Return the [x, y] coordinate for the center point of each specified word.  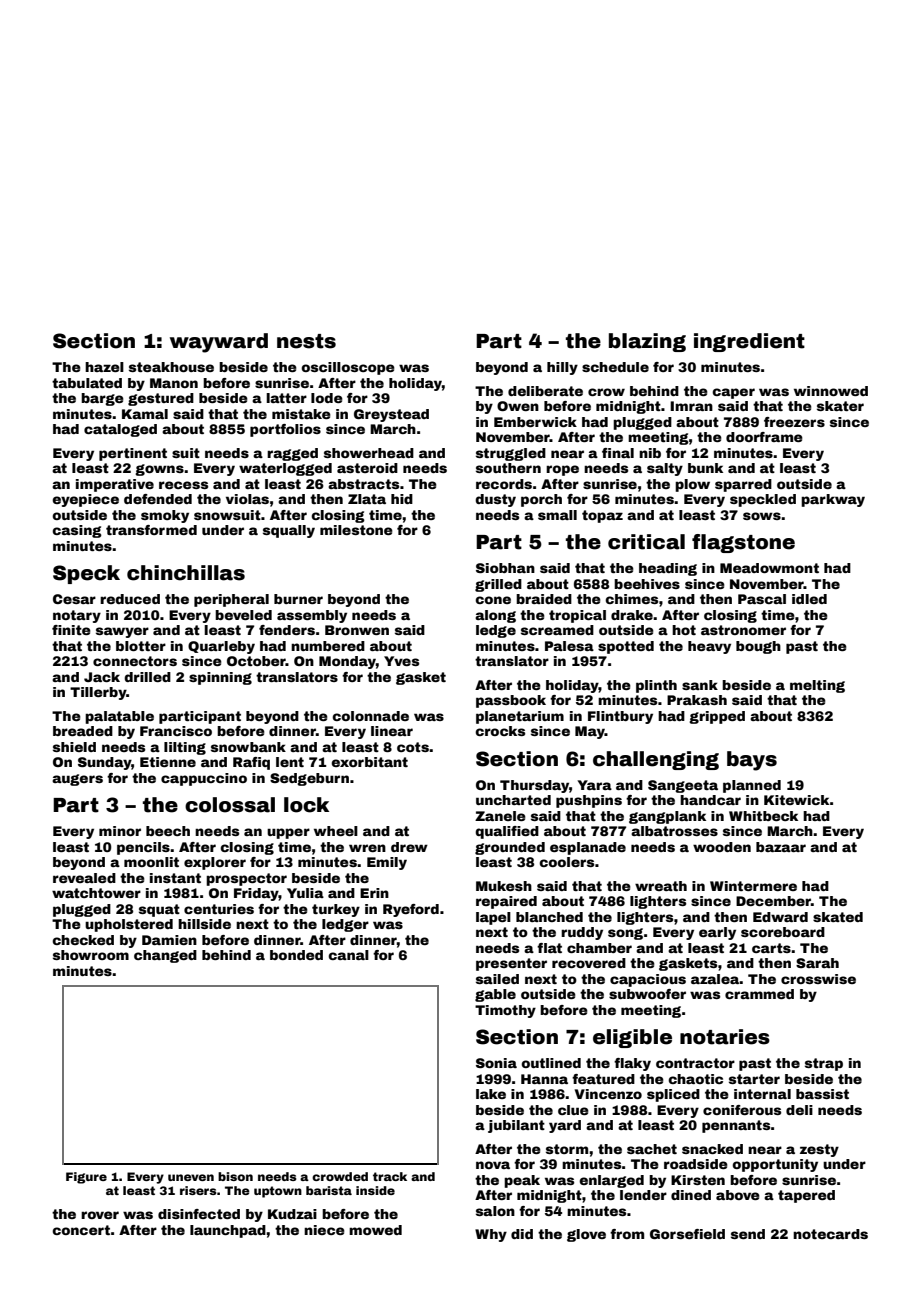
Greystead [391, 415]
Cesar [74, 599]
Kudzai [292, 1214]
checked [83, 940]
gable [495, 995]
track [390, 1176]
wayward [219, 343]
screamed [557, 630]
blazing [647, 342]
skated [838, 917]
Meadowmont [769, 568]
